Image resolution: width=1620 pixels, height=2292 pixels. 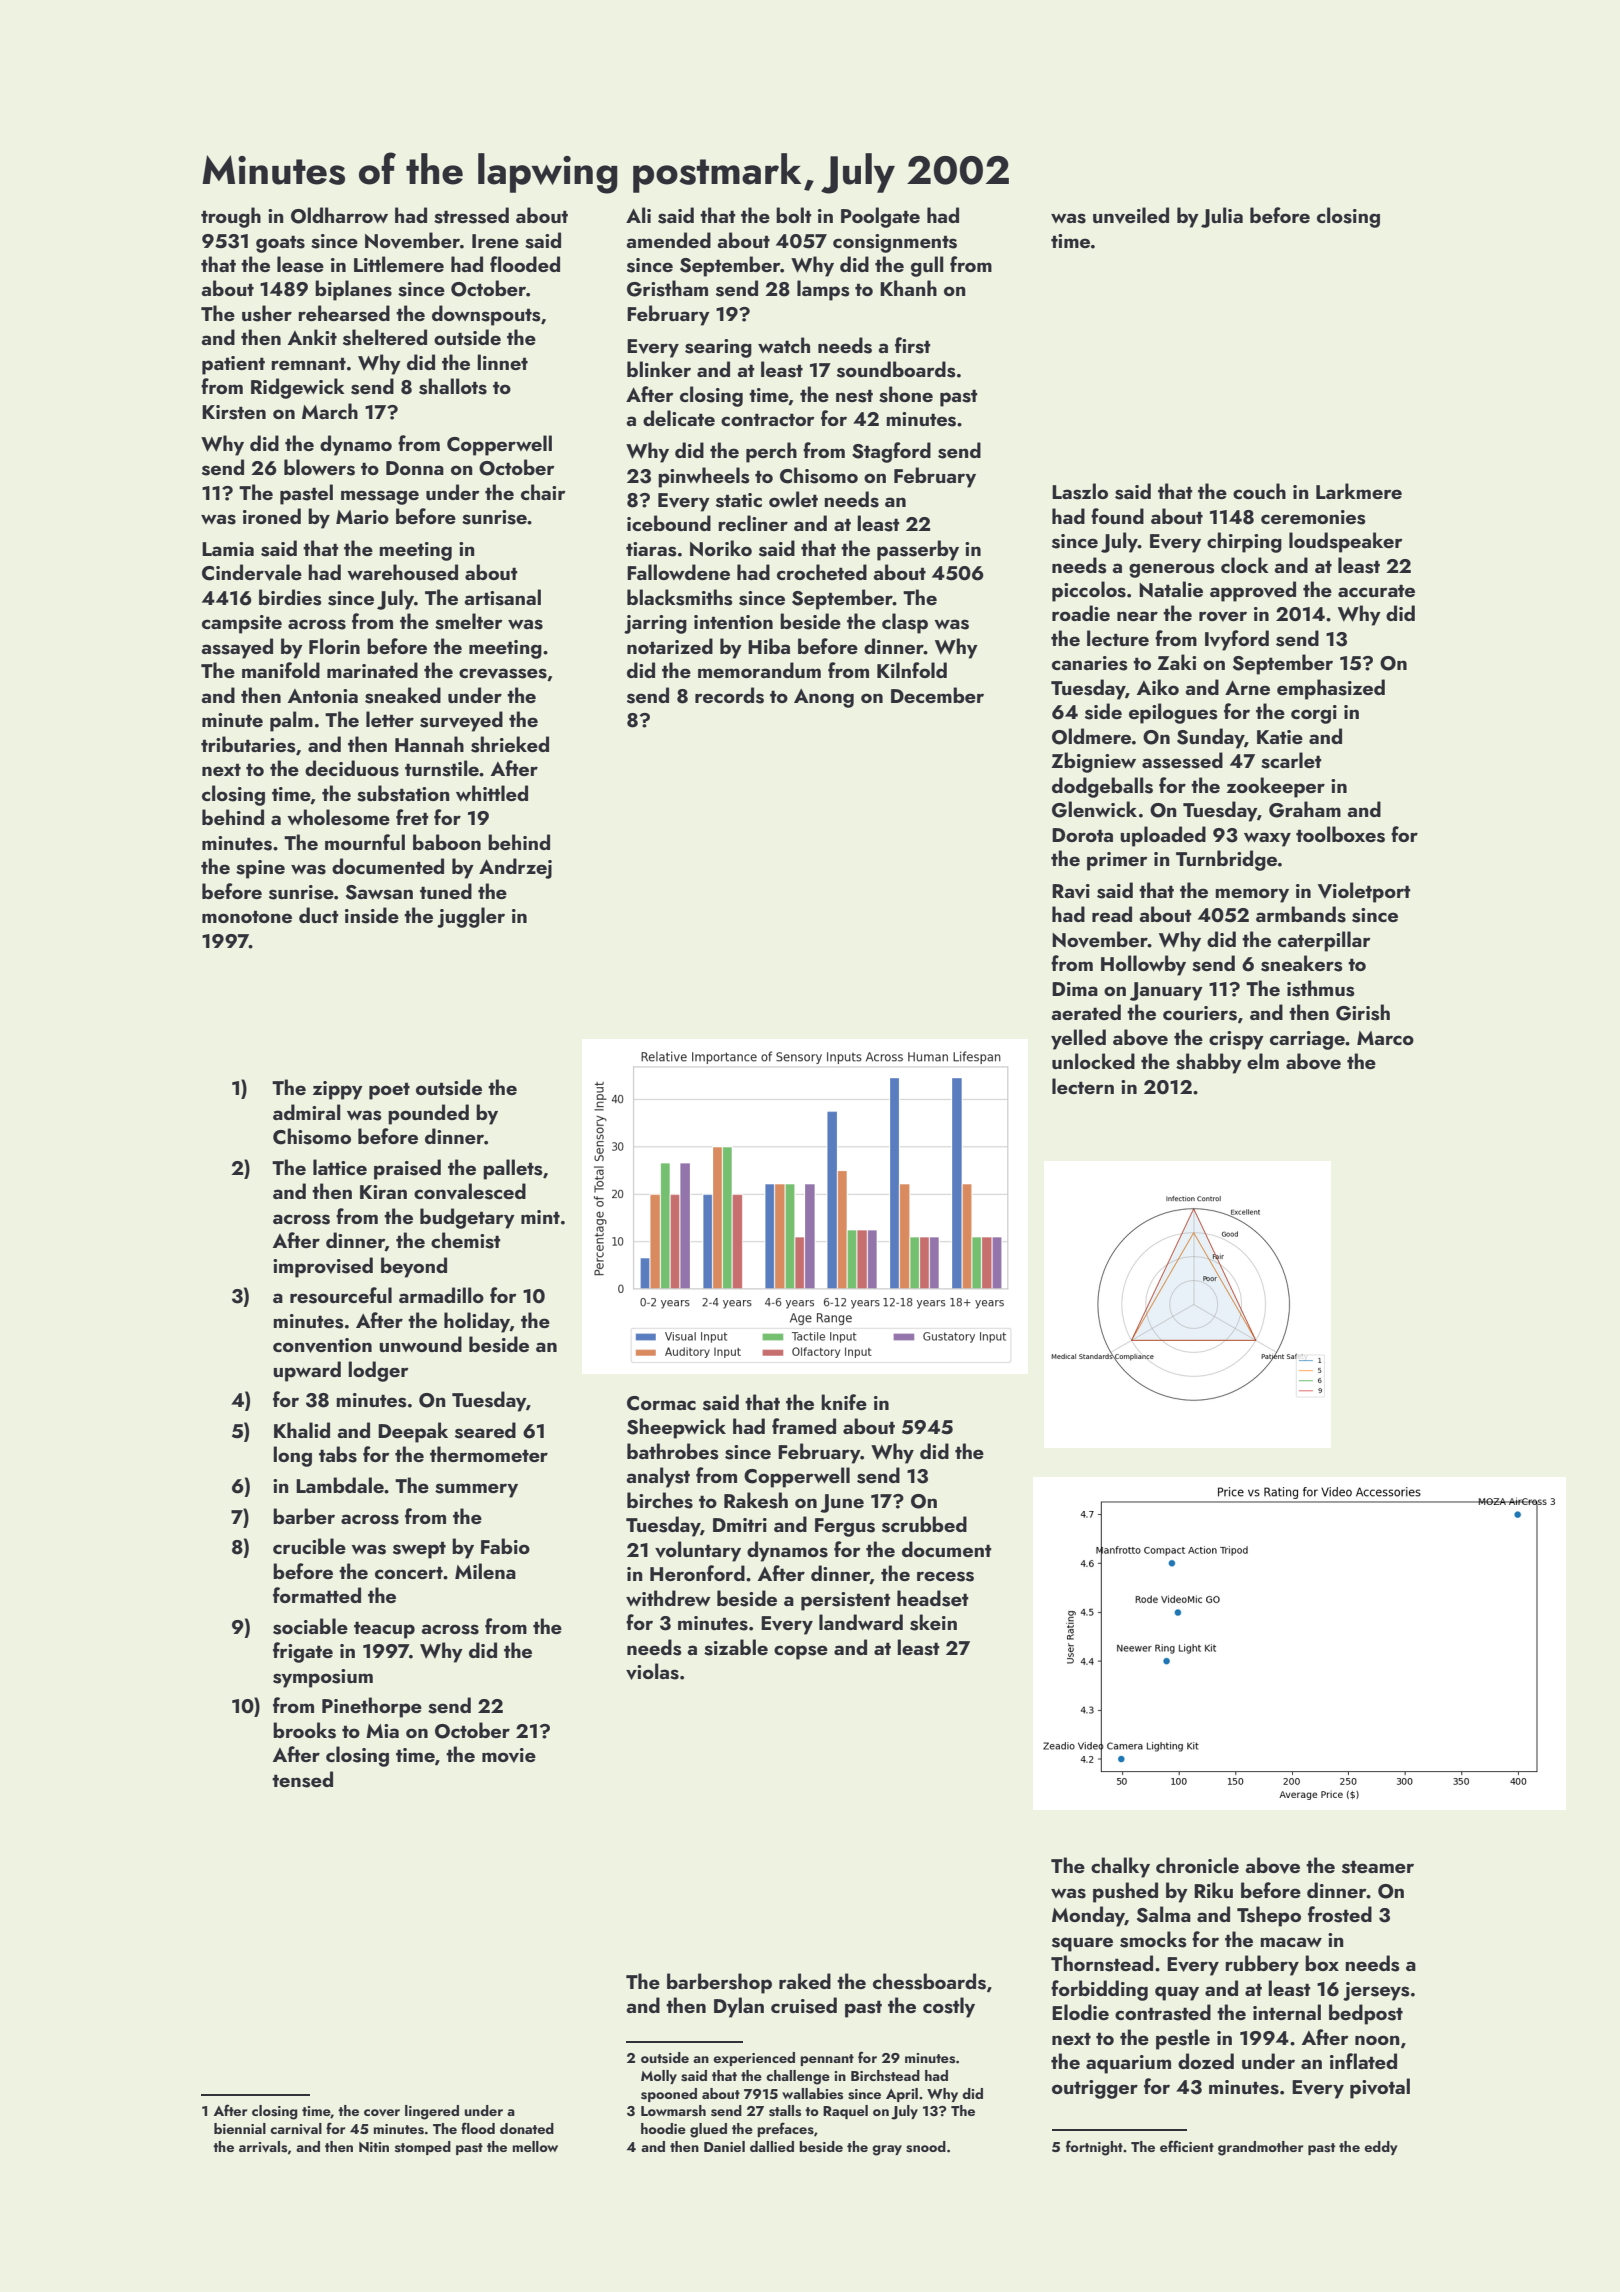 I want to click on Julia, so click(x=1222, y=217).
